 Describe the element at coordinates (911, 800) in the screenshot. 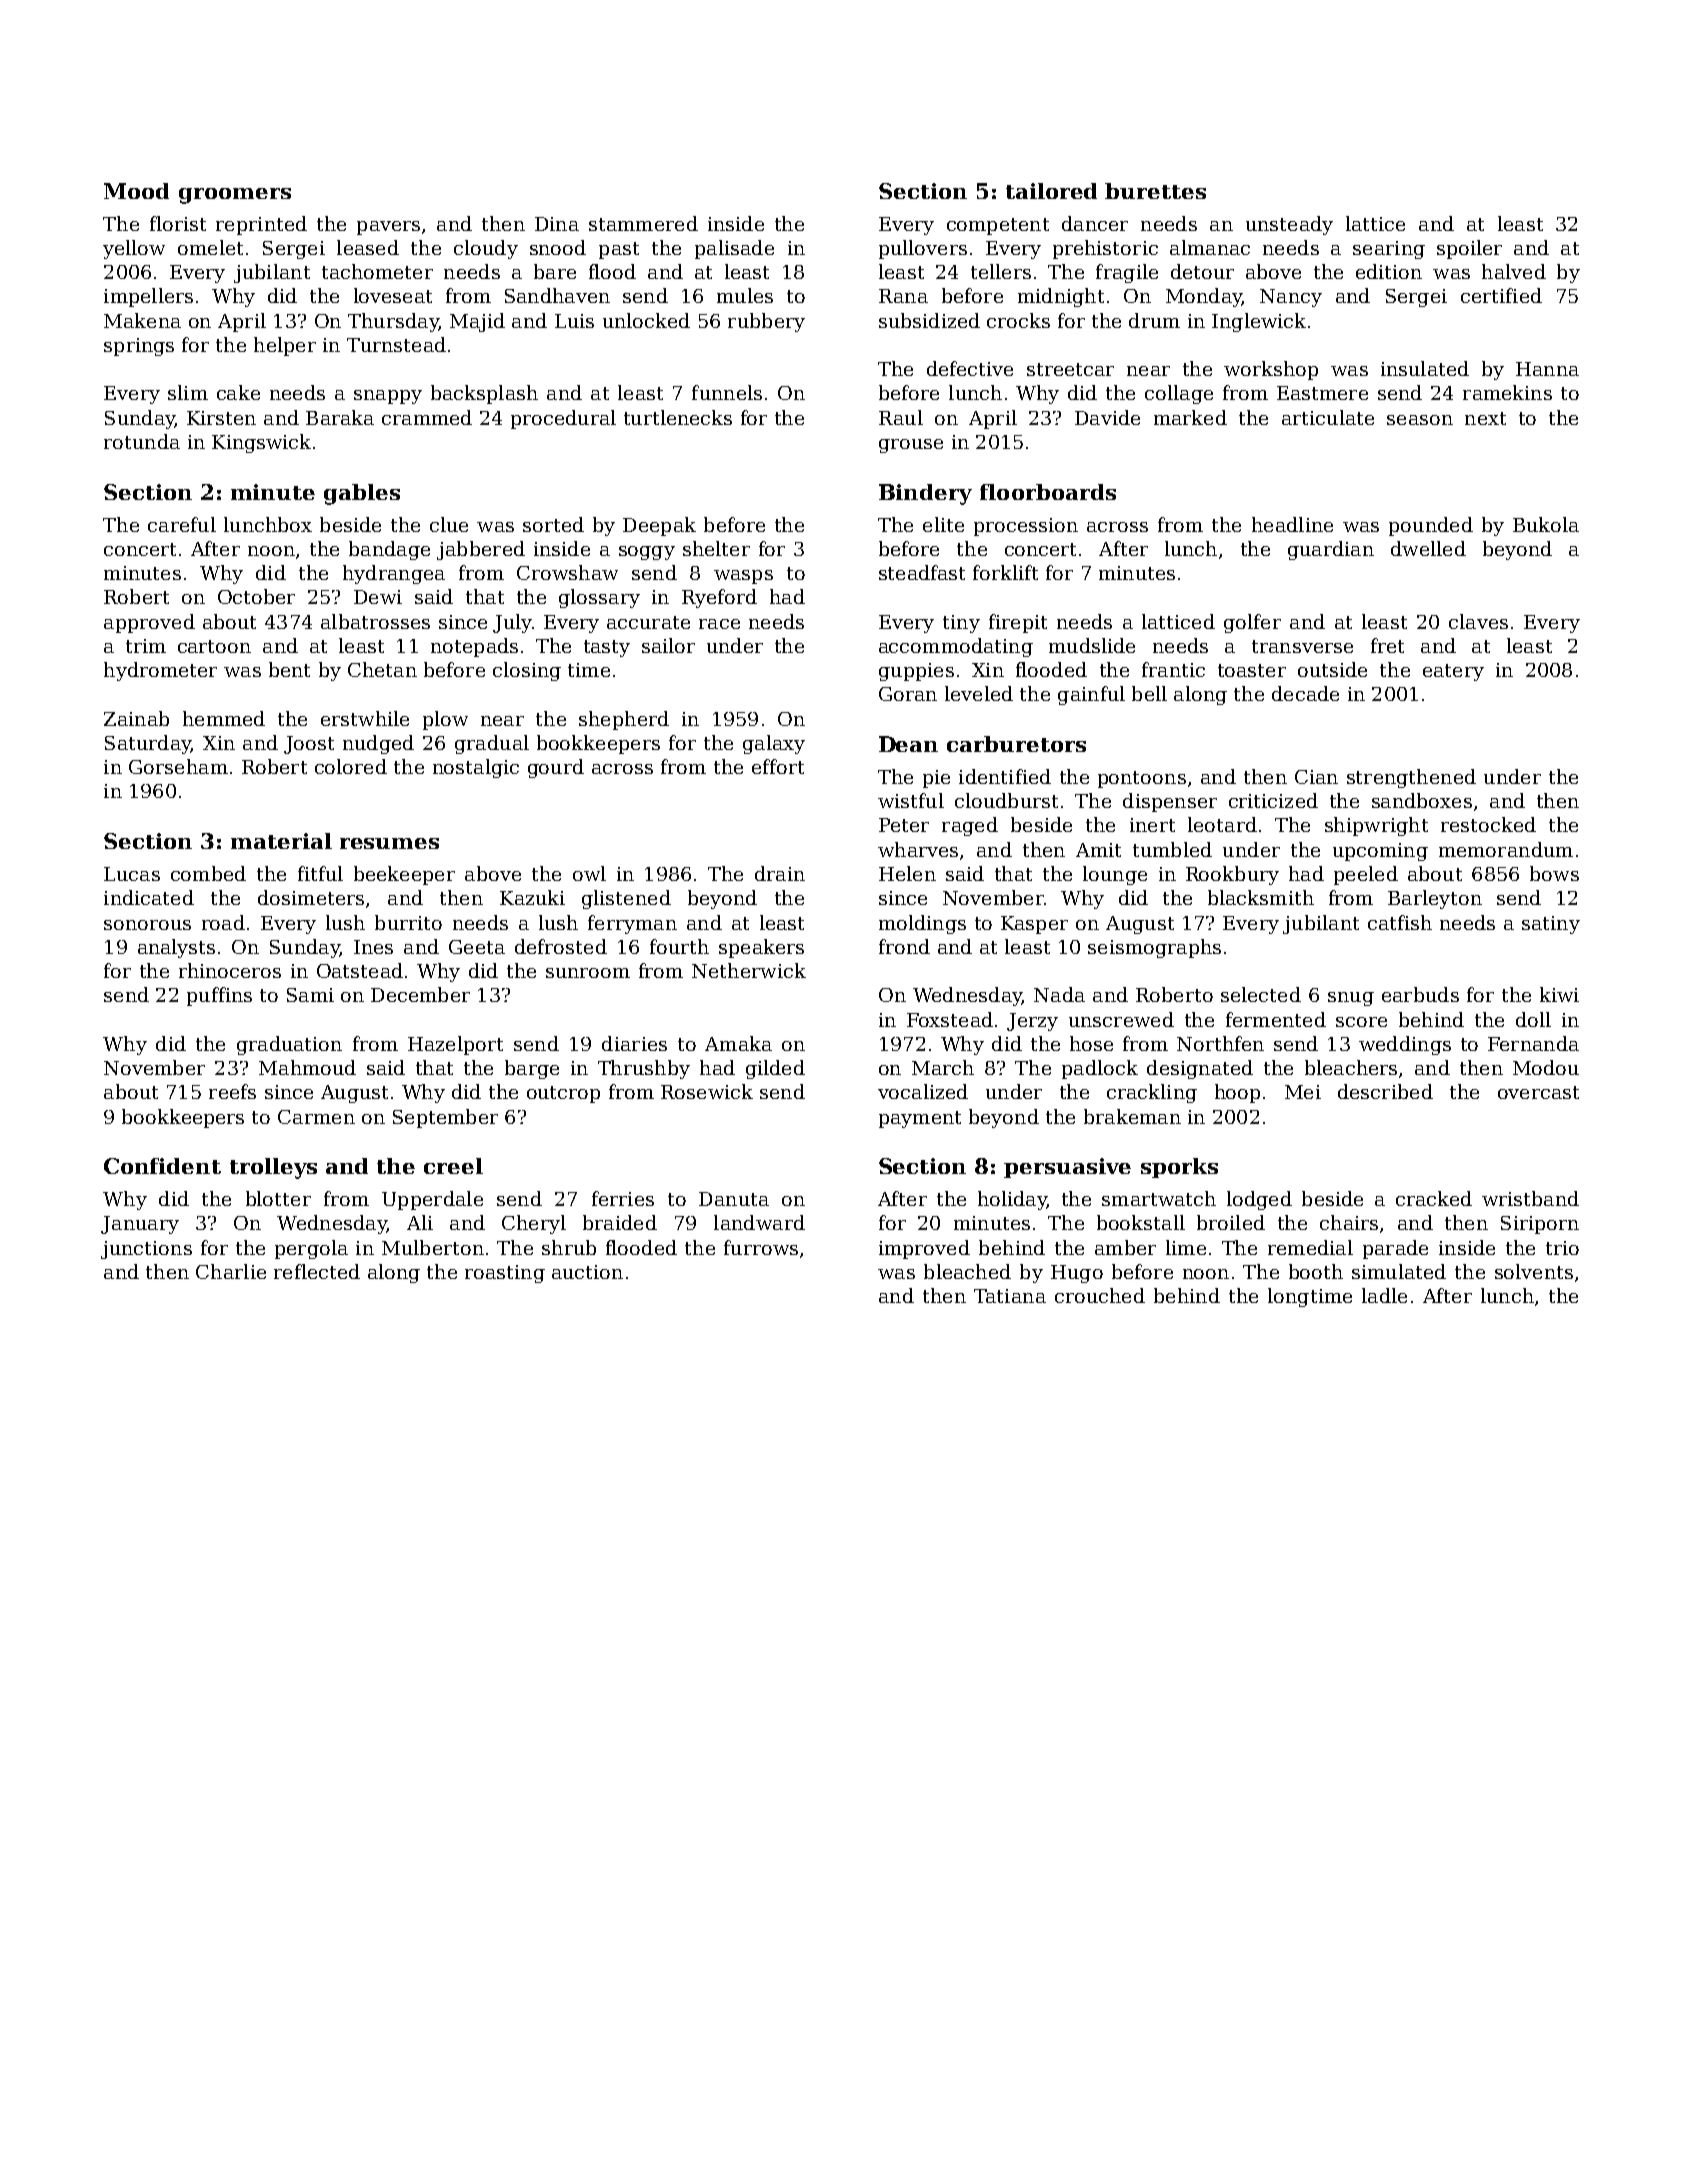

I see `wistful` at that location.
